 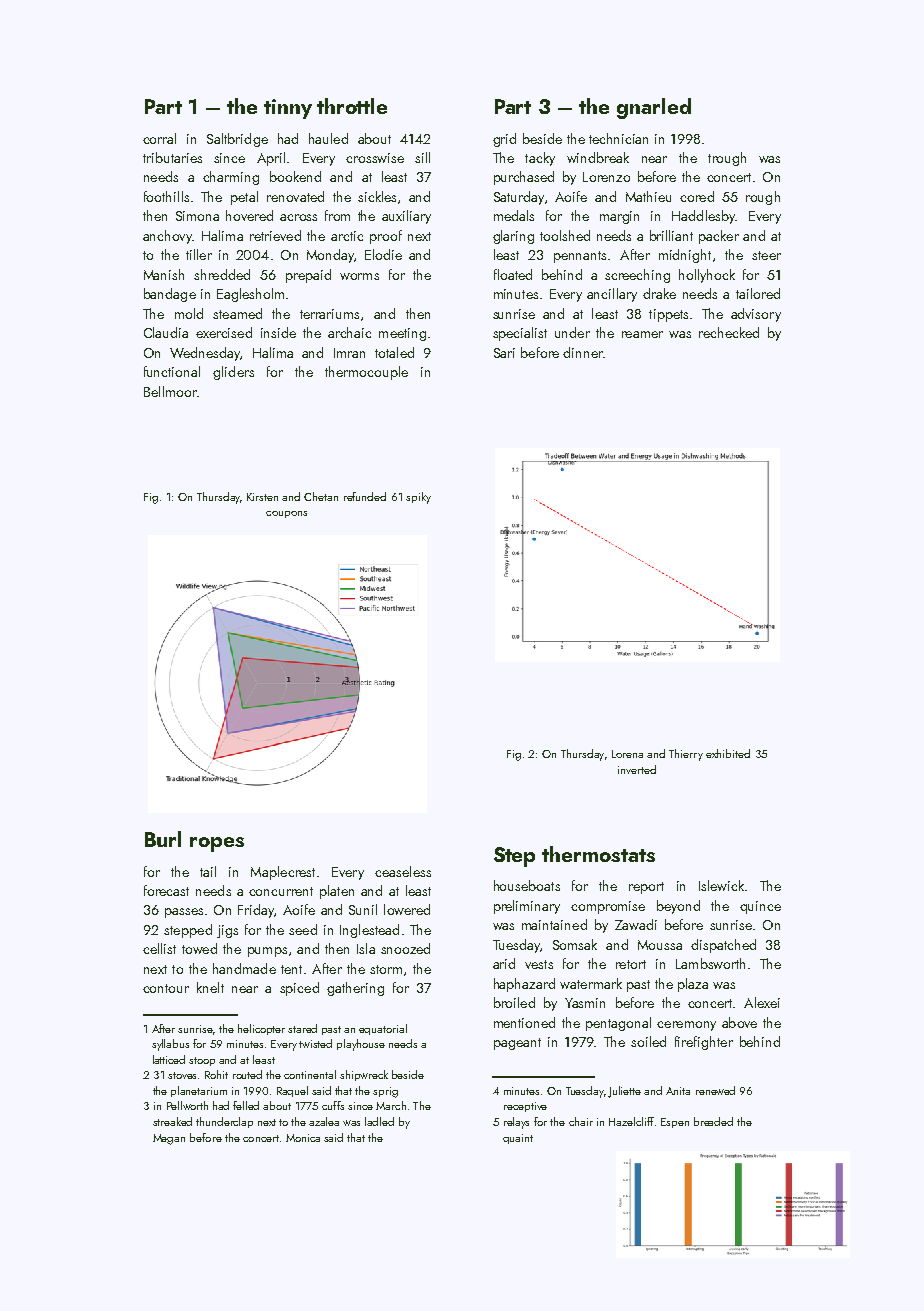 I want to click on spiky, so click(x=418, y=498).
